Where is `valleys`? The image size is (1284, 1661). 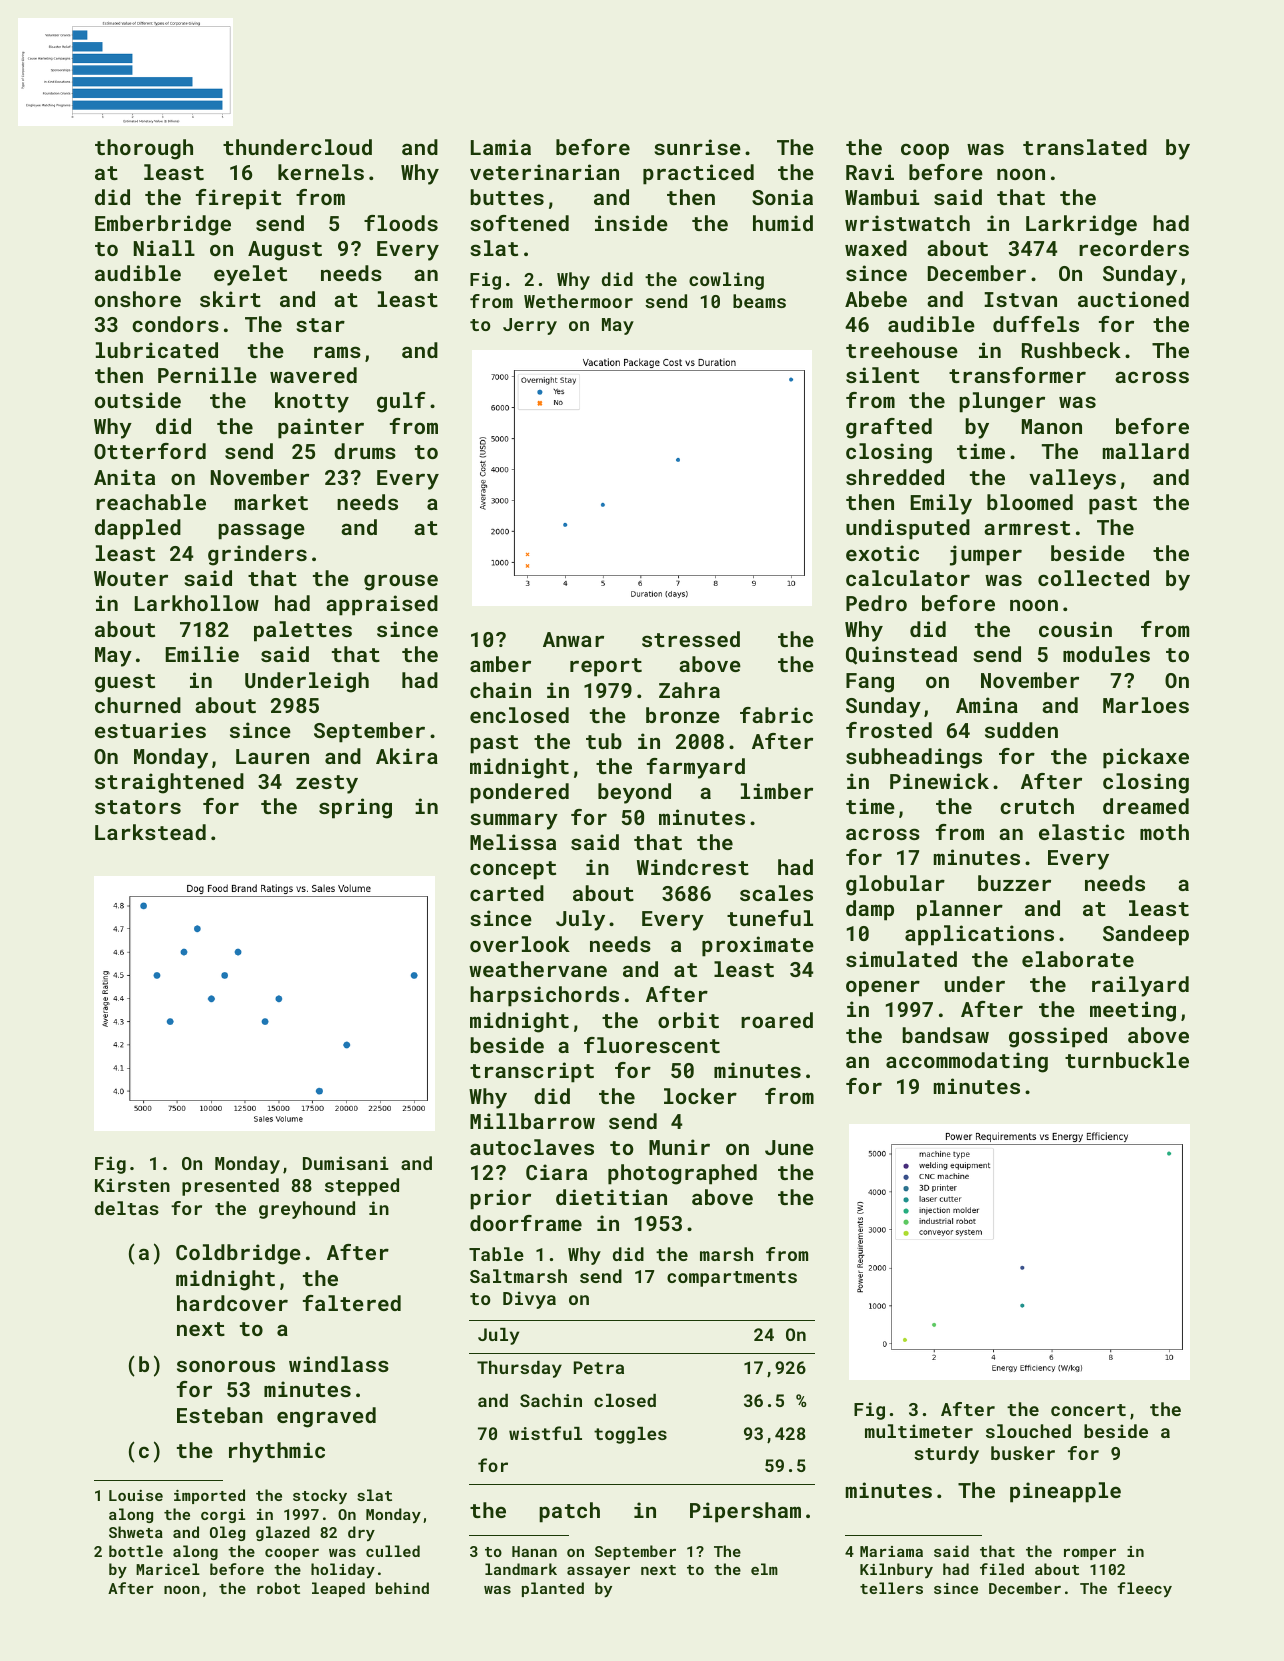
valleys is located at coordinates (1072, 479).
